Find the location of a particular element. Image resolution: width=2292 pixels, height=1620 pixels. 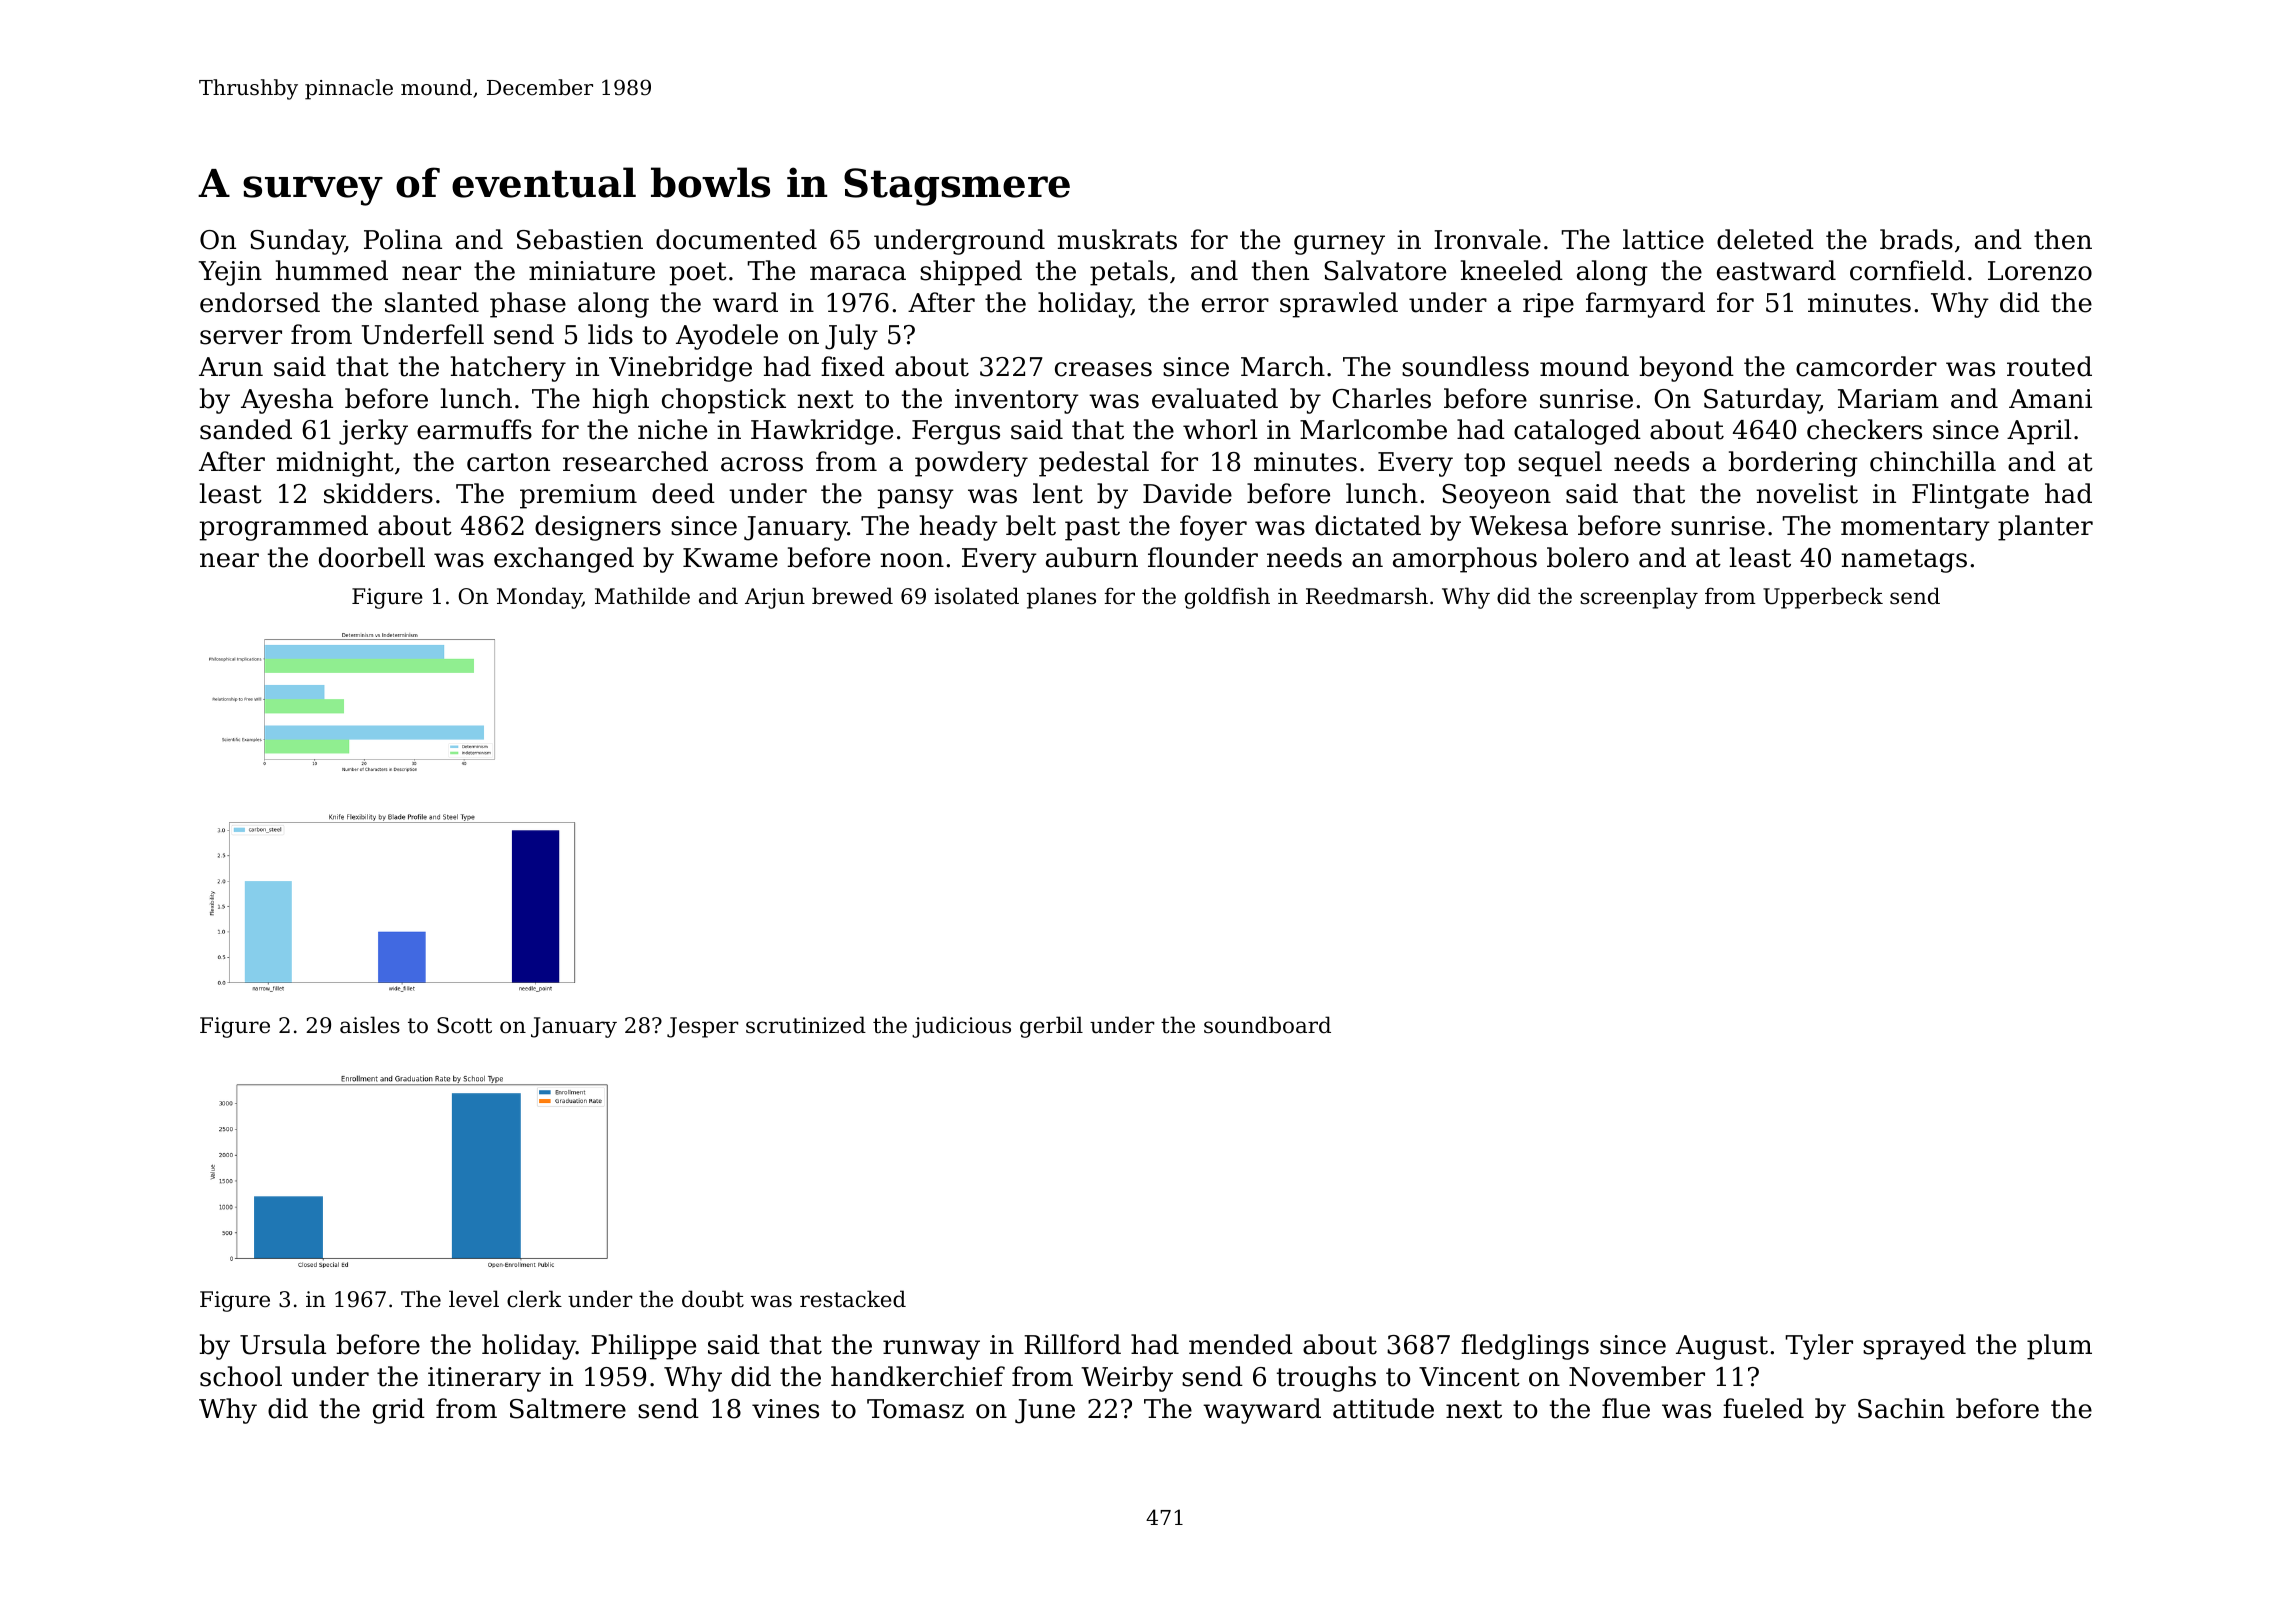

doorbell is located at coordinates (372, 557).
